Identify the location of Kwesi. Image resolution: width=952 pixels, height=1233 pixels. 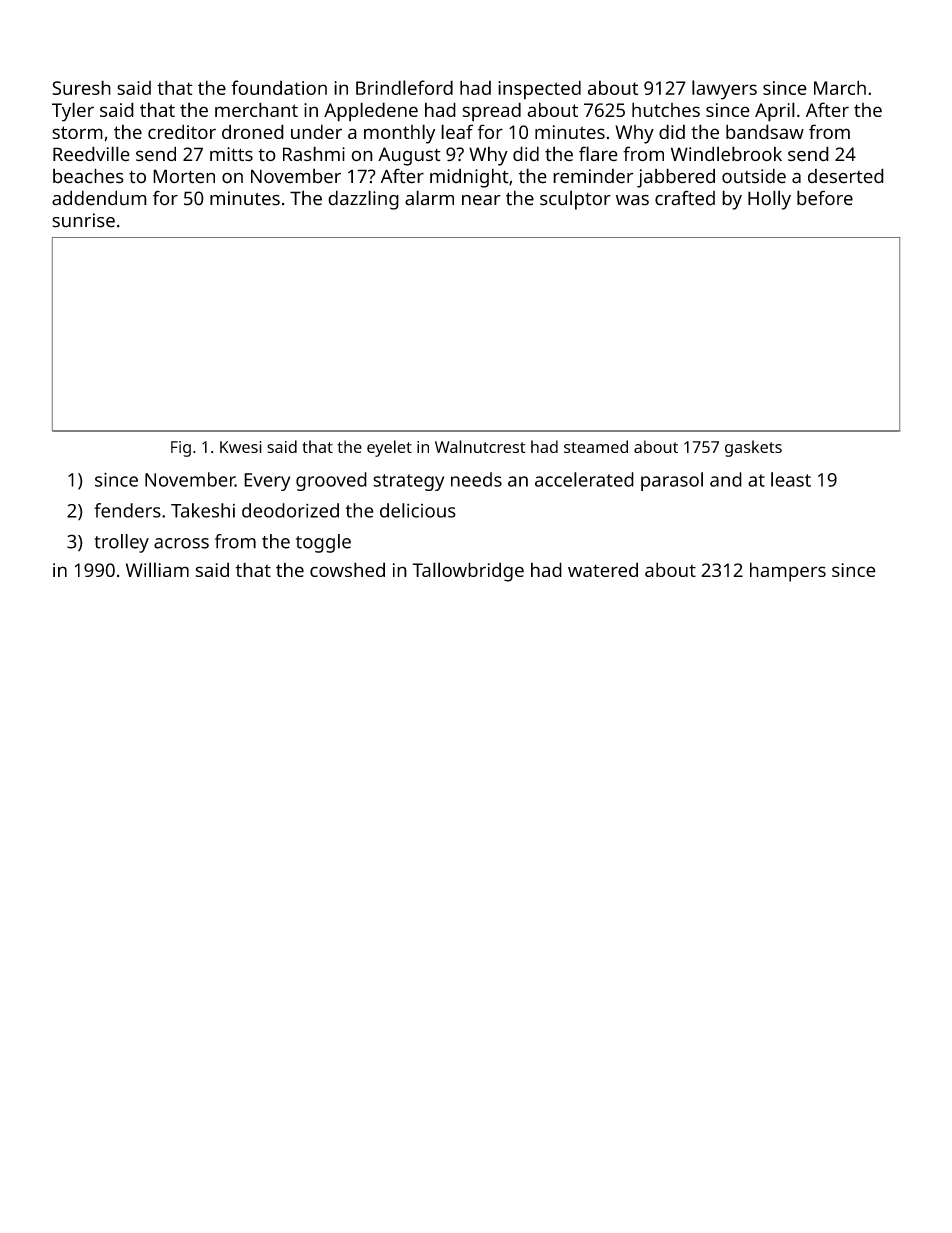
(241, 447).
